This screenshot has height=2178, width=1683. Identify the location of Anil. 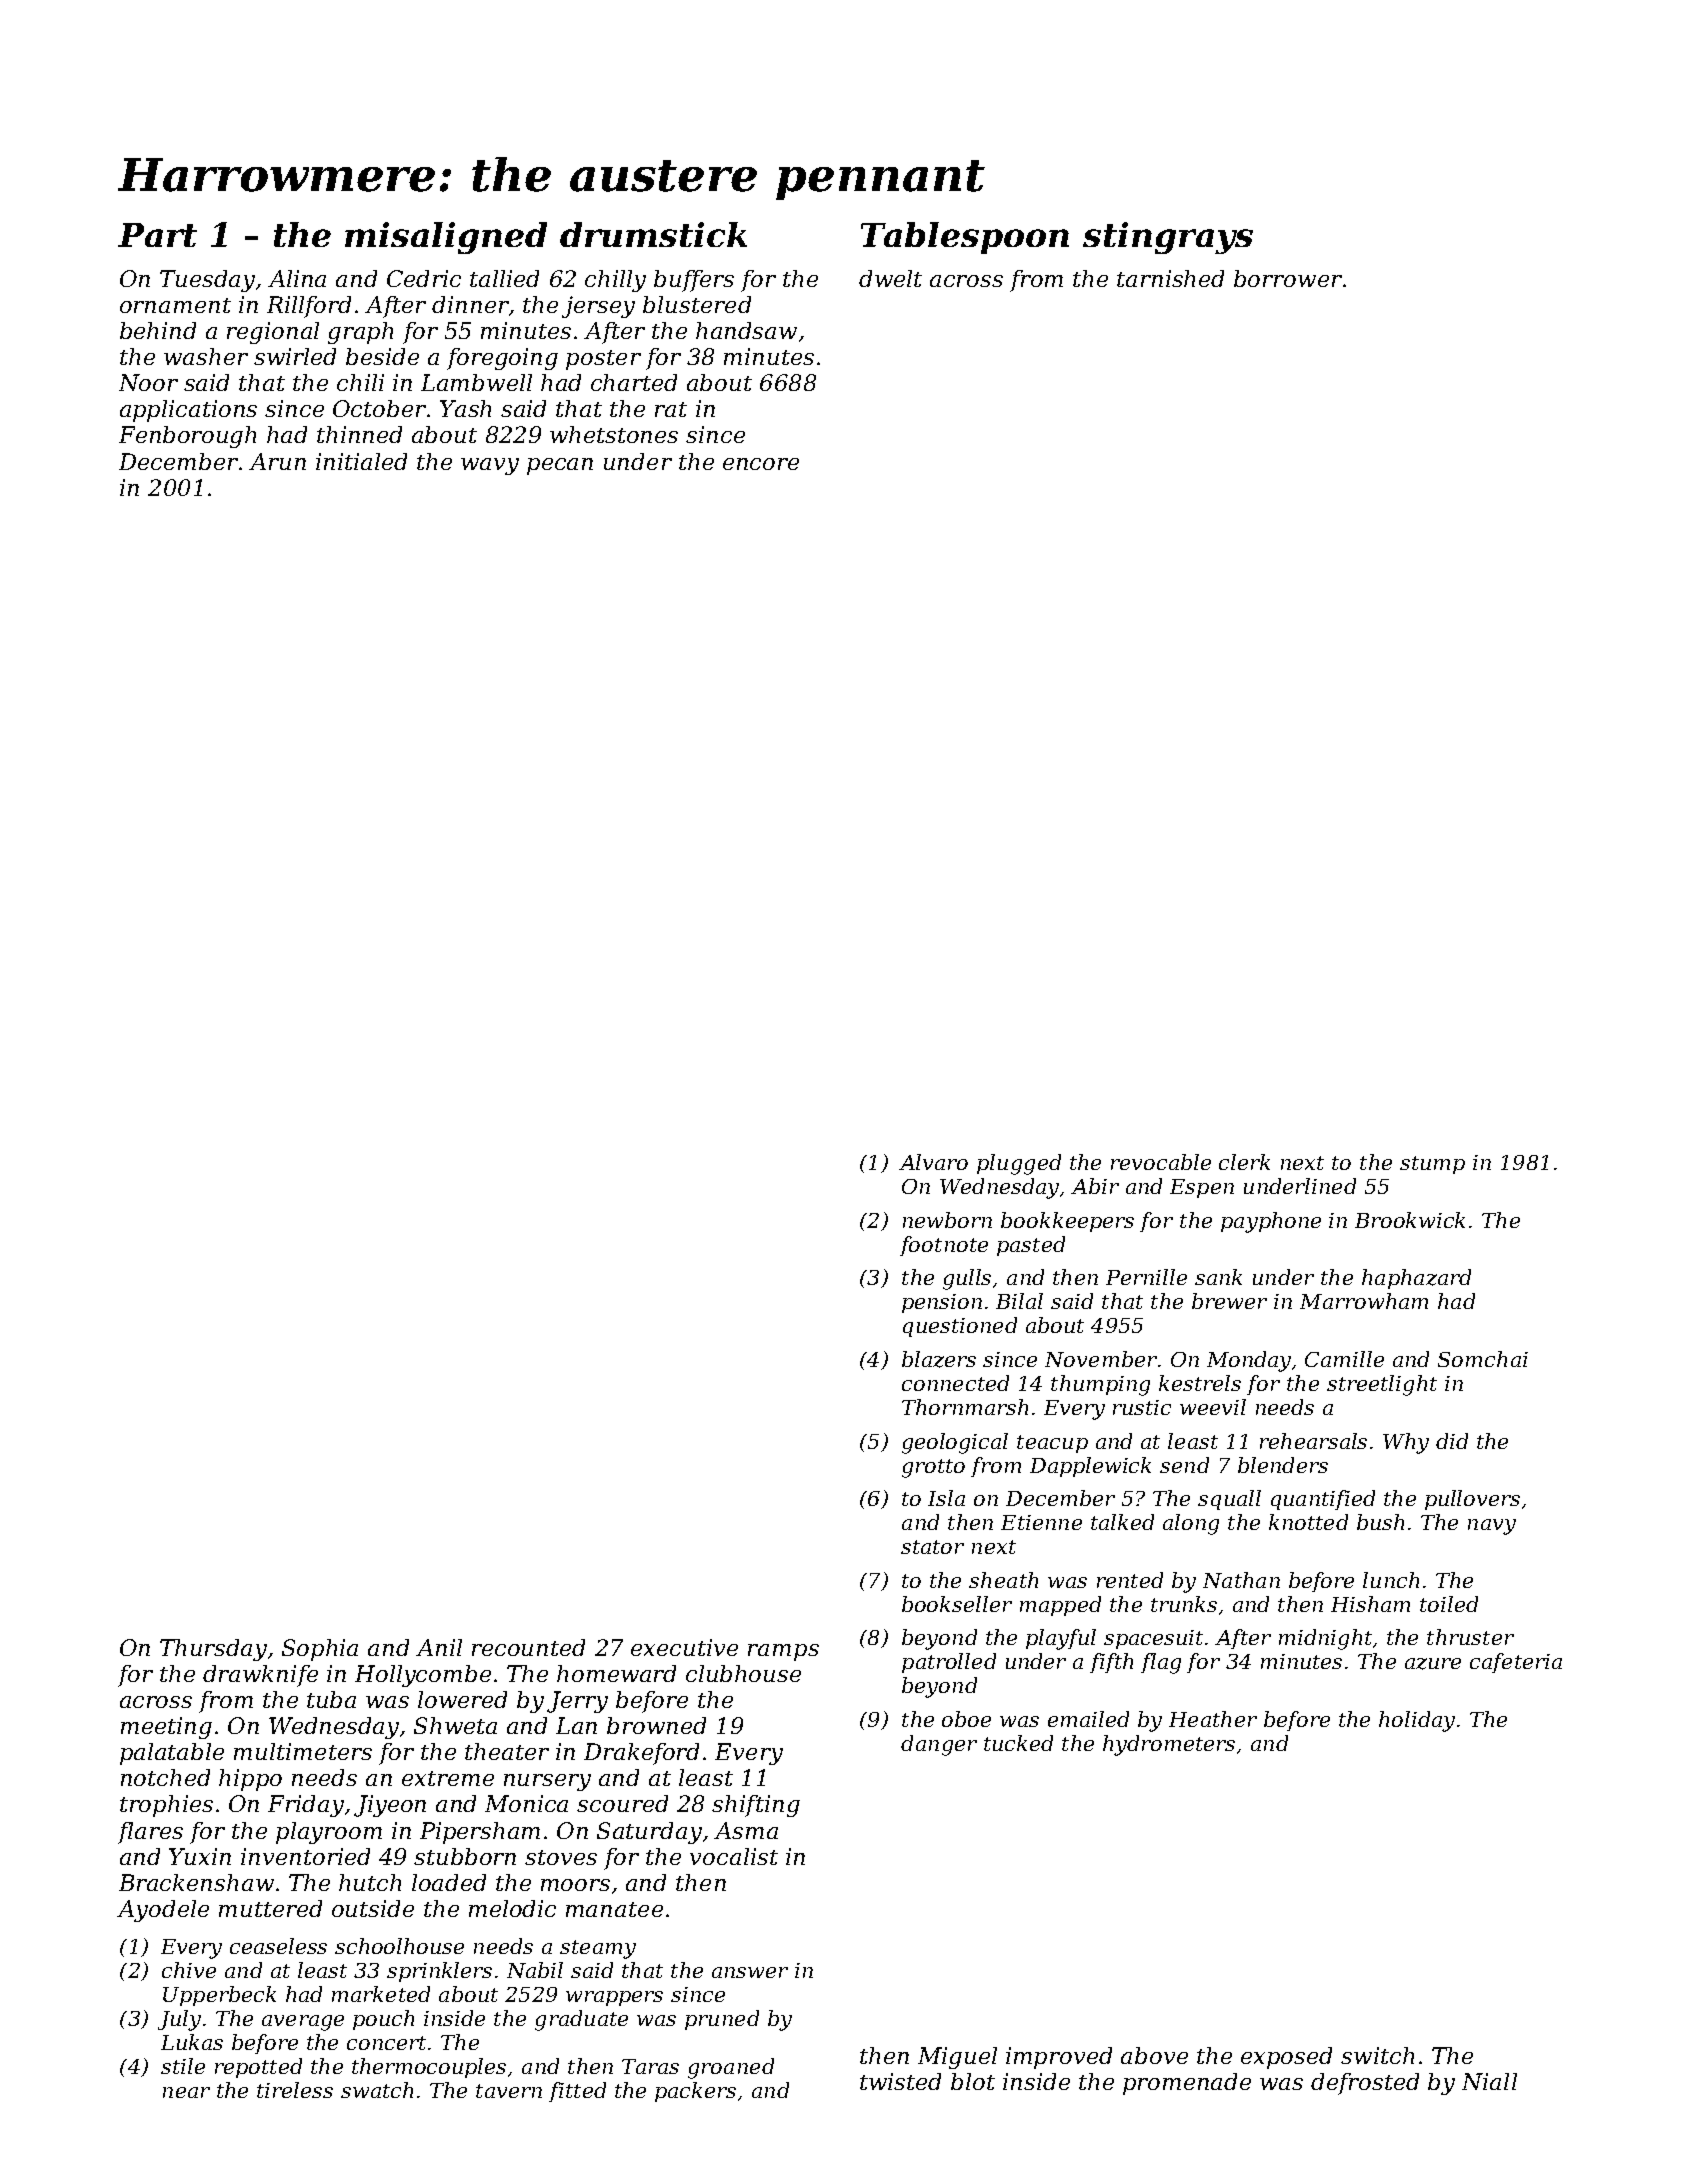
(439, 1647).
